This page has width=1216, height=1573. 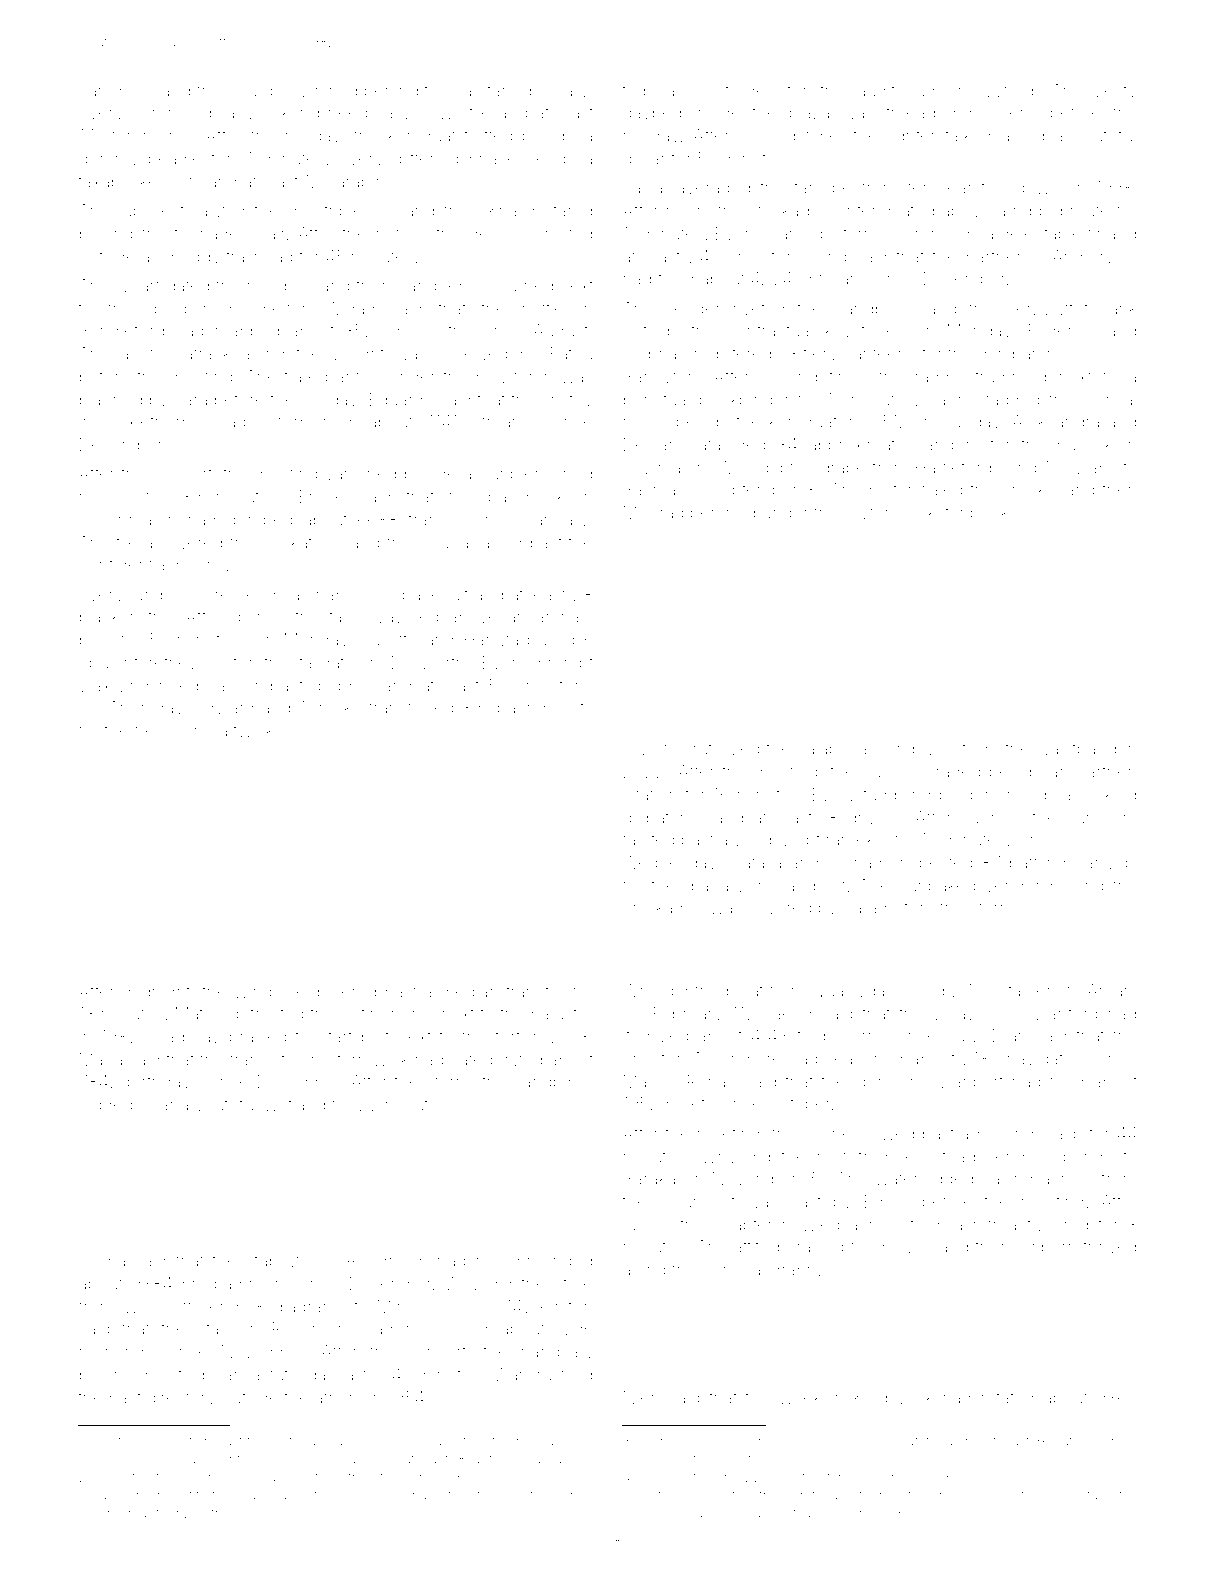 I want to click on keynote, so click(x=171, y=183).
